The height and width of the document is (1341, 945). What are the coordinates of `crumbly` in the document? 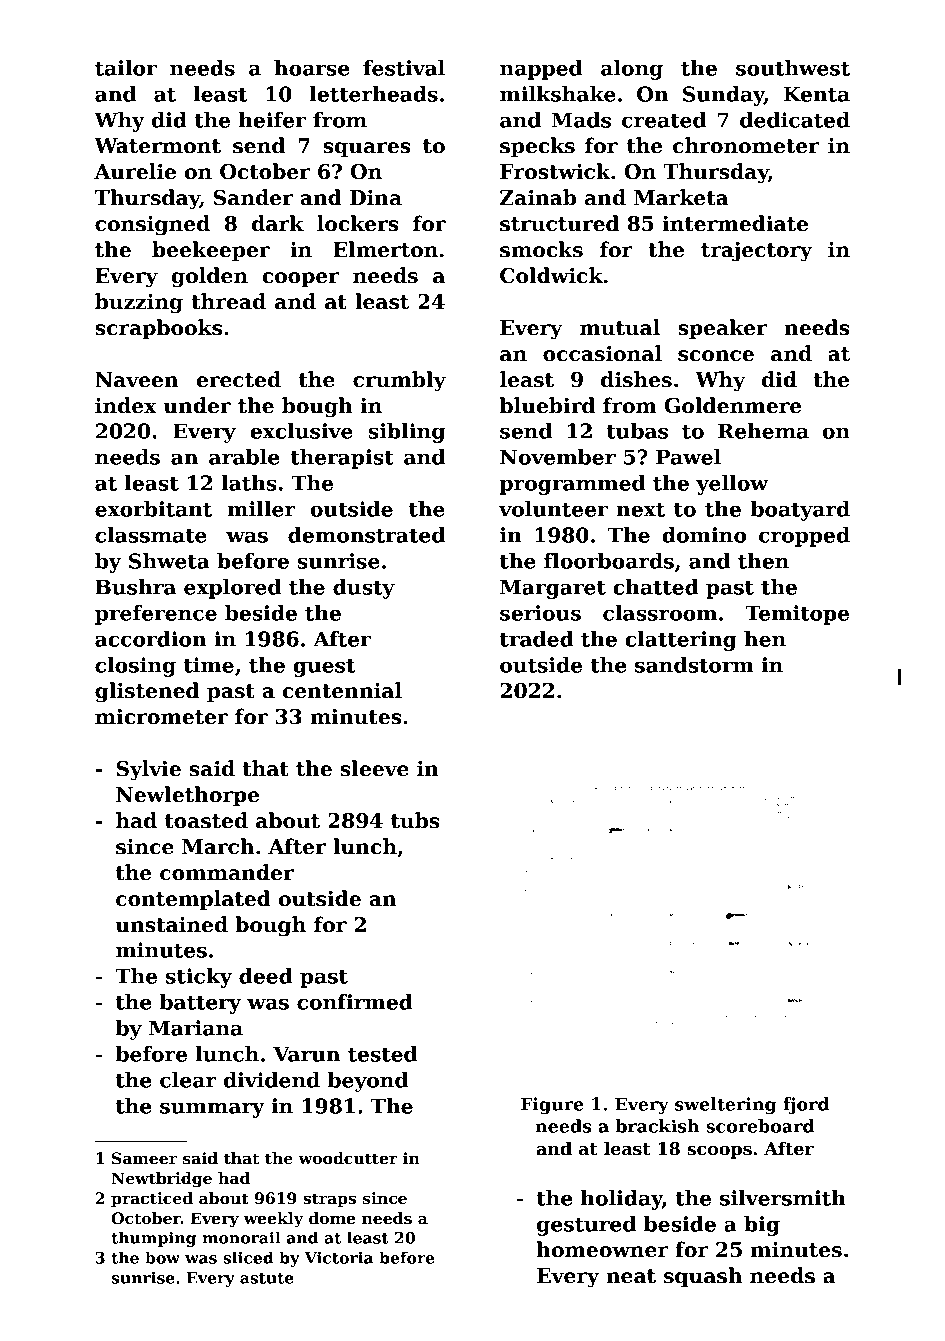 It's located at (399, 381).
